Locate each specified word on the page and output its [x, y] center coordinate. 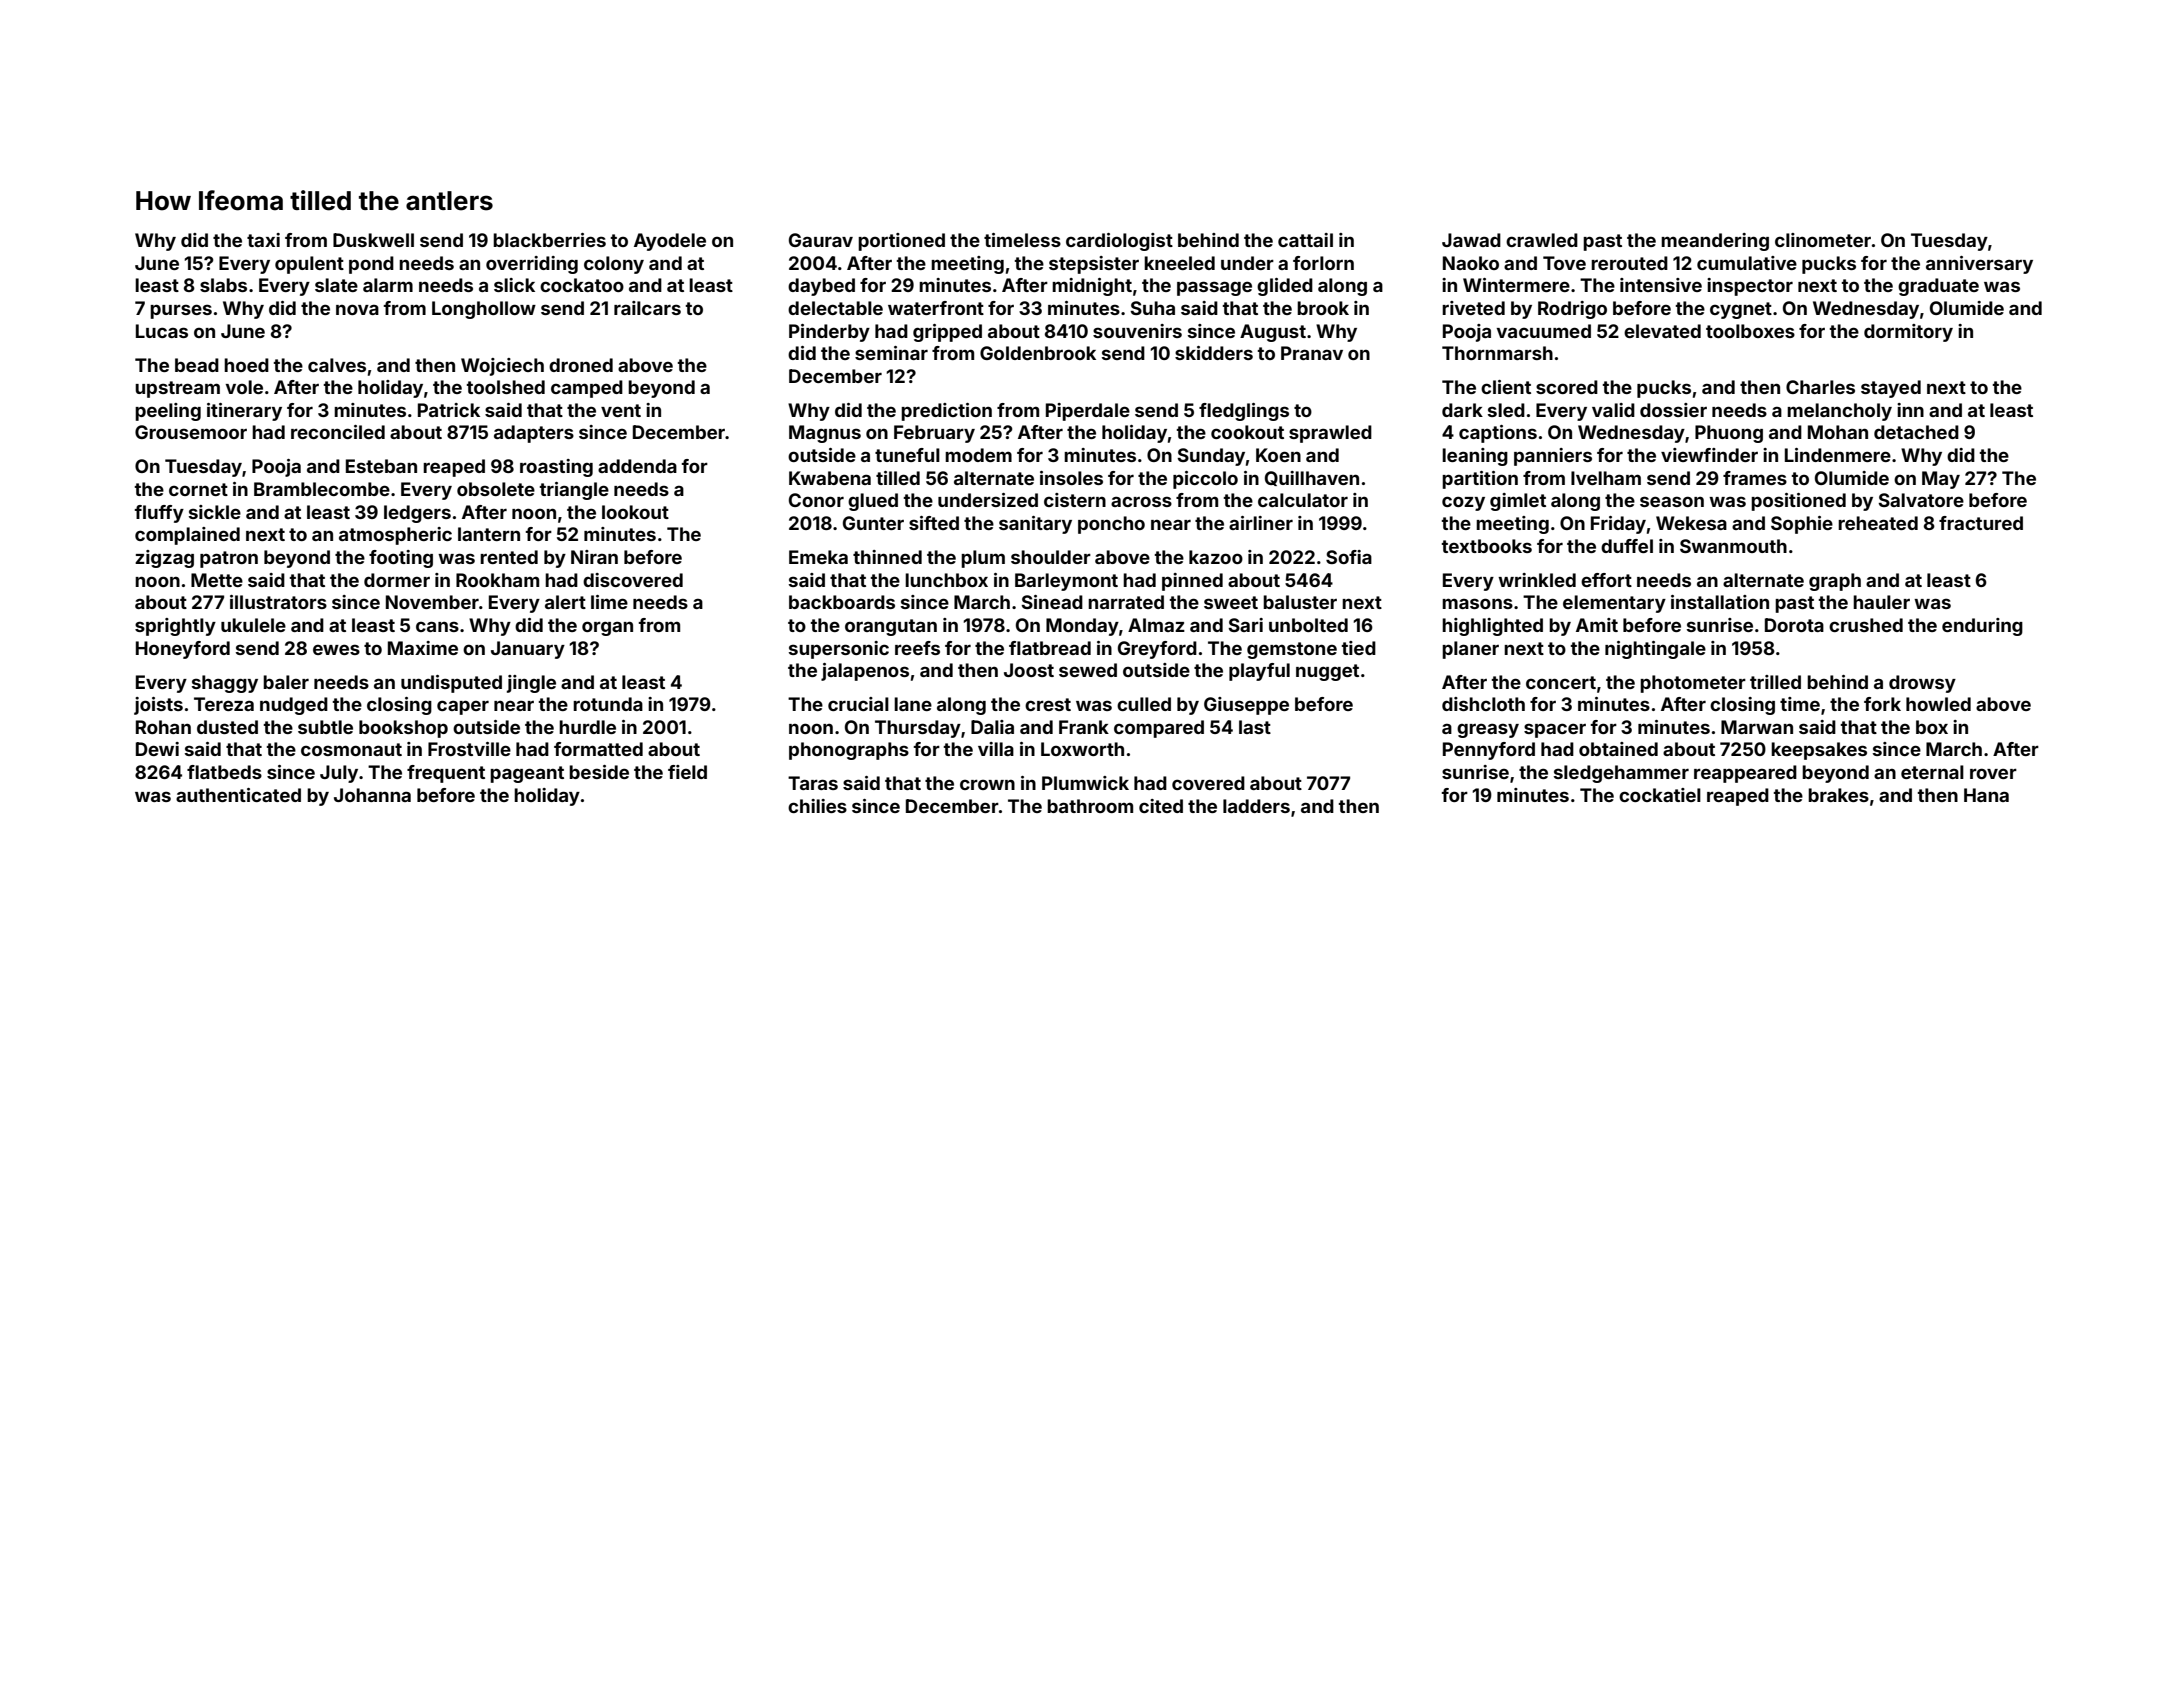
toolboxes [1750, 331]
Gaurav [821, 240]
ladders [1256, 806]
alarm [388, 285]
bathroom [1090, 806]
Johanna [372, 795]
